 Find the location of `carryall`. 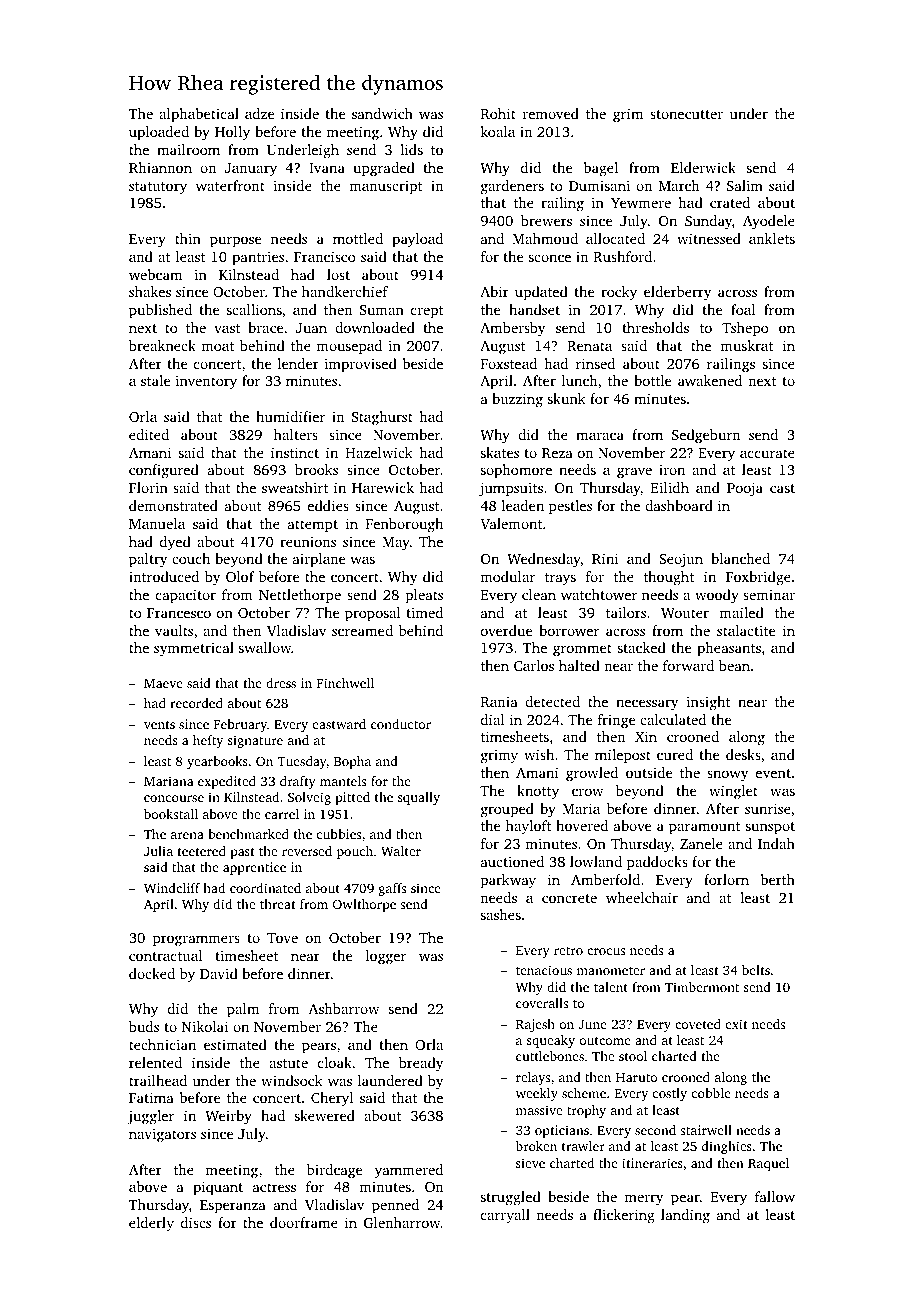

carryall is located at coordinates (505, 1216).
